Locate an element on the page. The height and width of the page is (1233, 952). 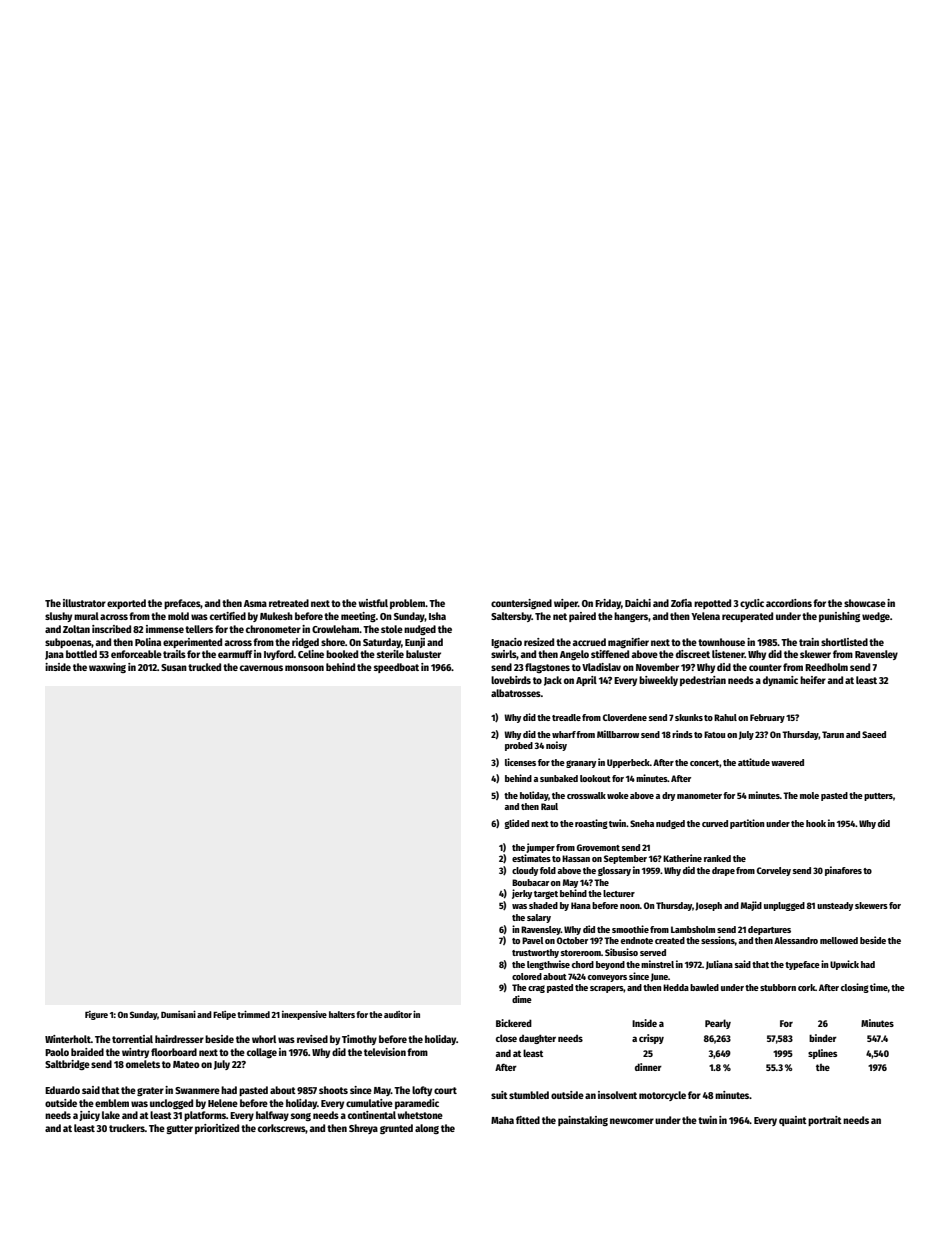
recuperated is located at coordinates (747, 617).
